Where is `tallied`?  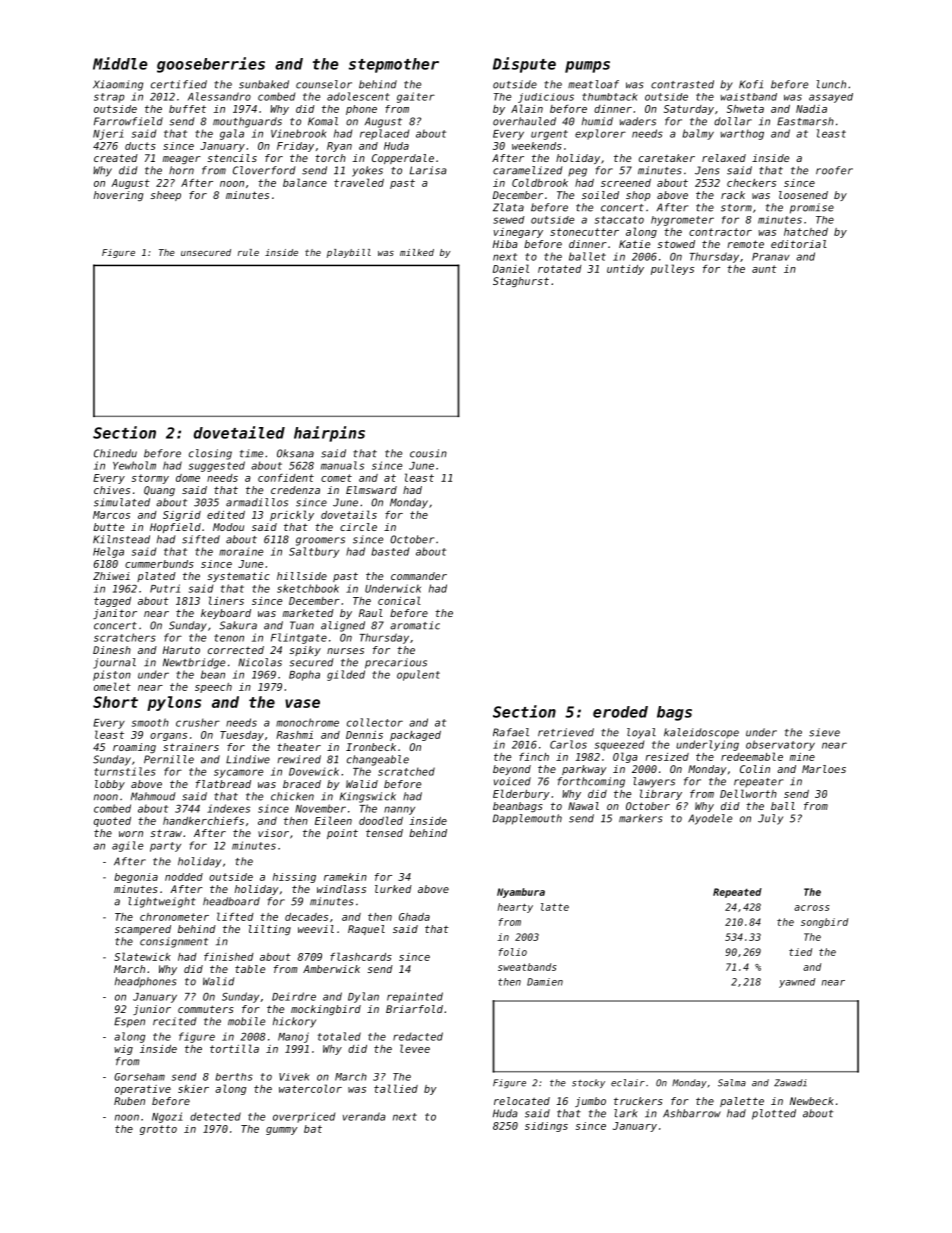
tallied is located at coordinates (396, 1088).
